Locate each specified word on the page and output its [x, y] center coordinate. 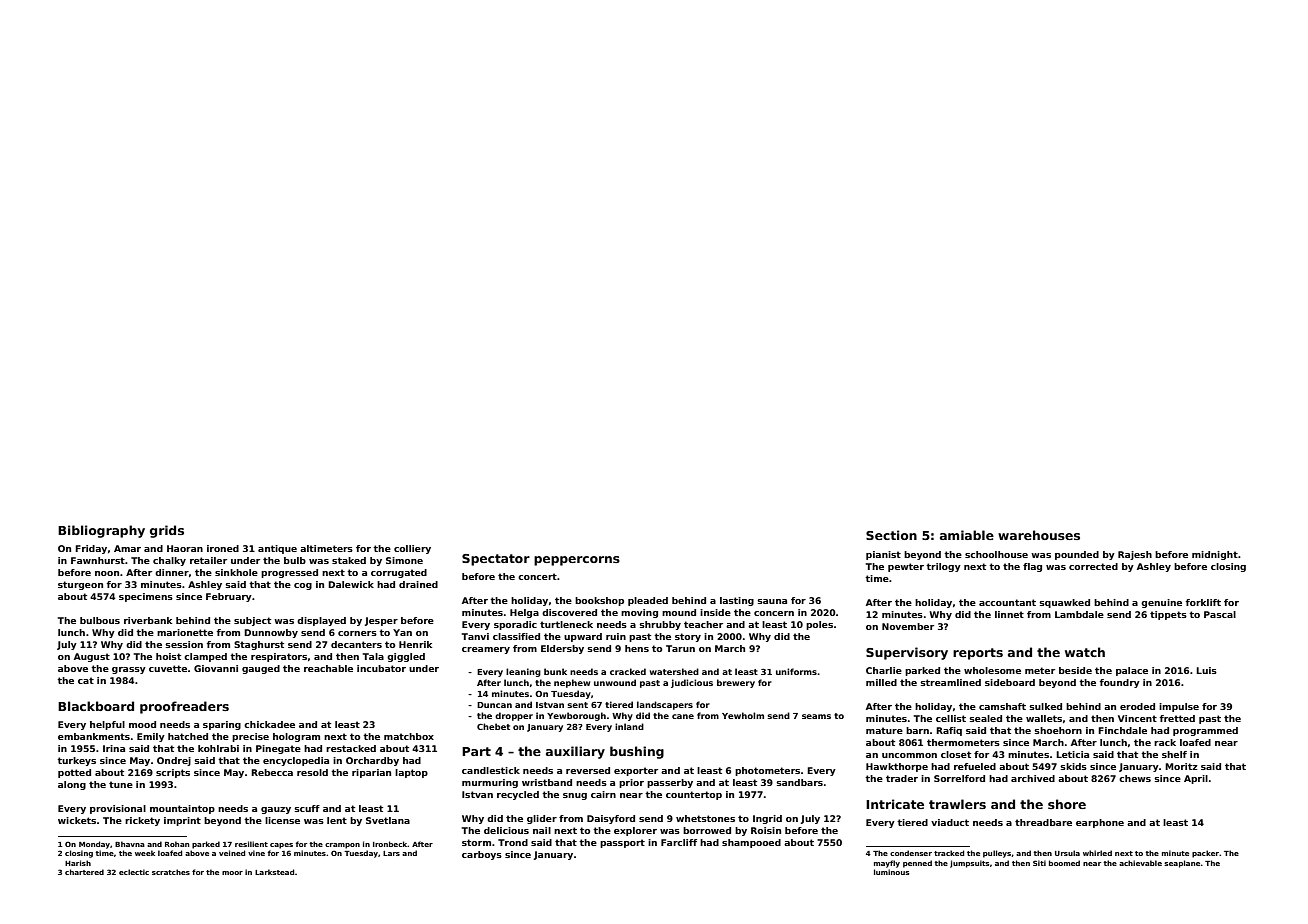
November [908, 626]
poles [819, 625]
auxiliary [575, 752]
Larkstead [275, 872]
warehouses [1039, 535]
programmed [1205, 731]
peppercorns [577, 561]
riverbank [148, 620]
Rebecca [272, 772]
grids [167, 531]
